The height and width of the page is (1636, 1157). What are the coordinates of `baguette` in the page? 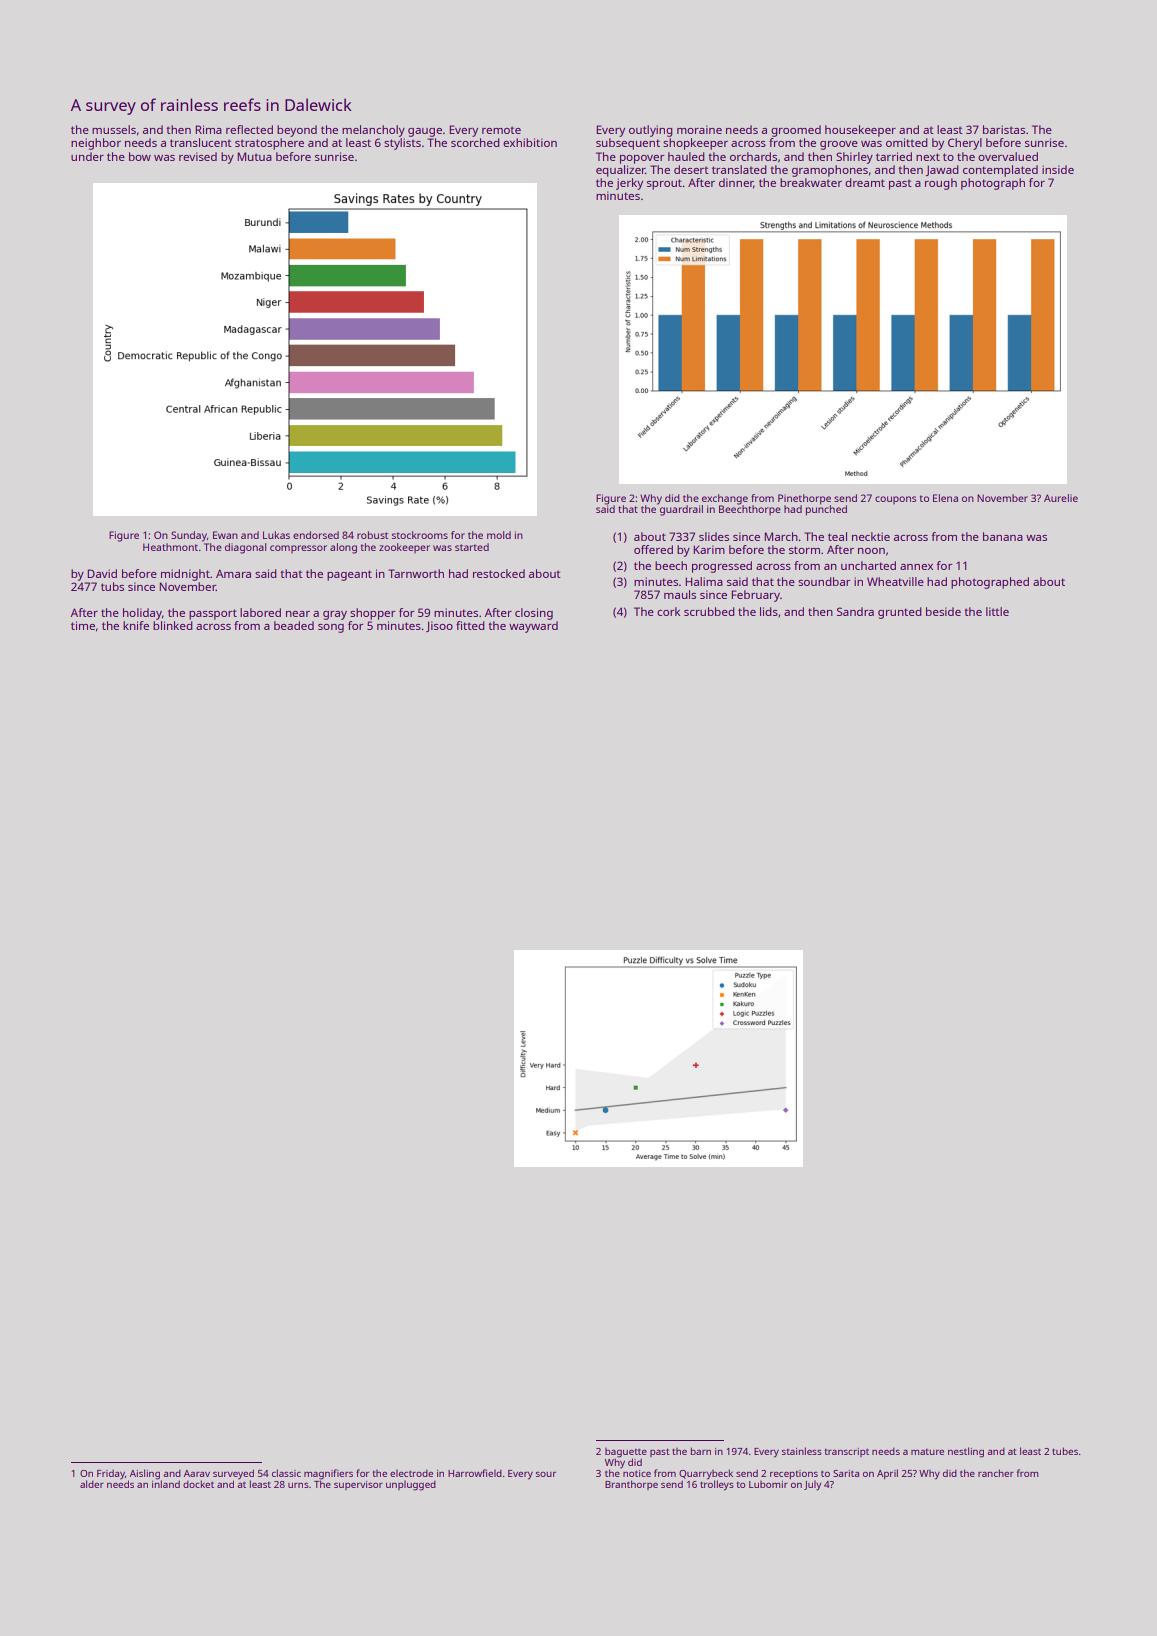 It's located at (626, 1453).
